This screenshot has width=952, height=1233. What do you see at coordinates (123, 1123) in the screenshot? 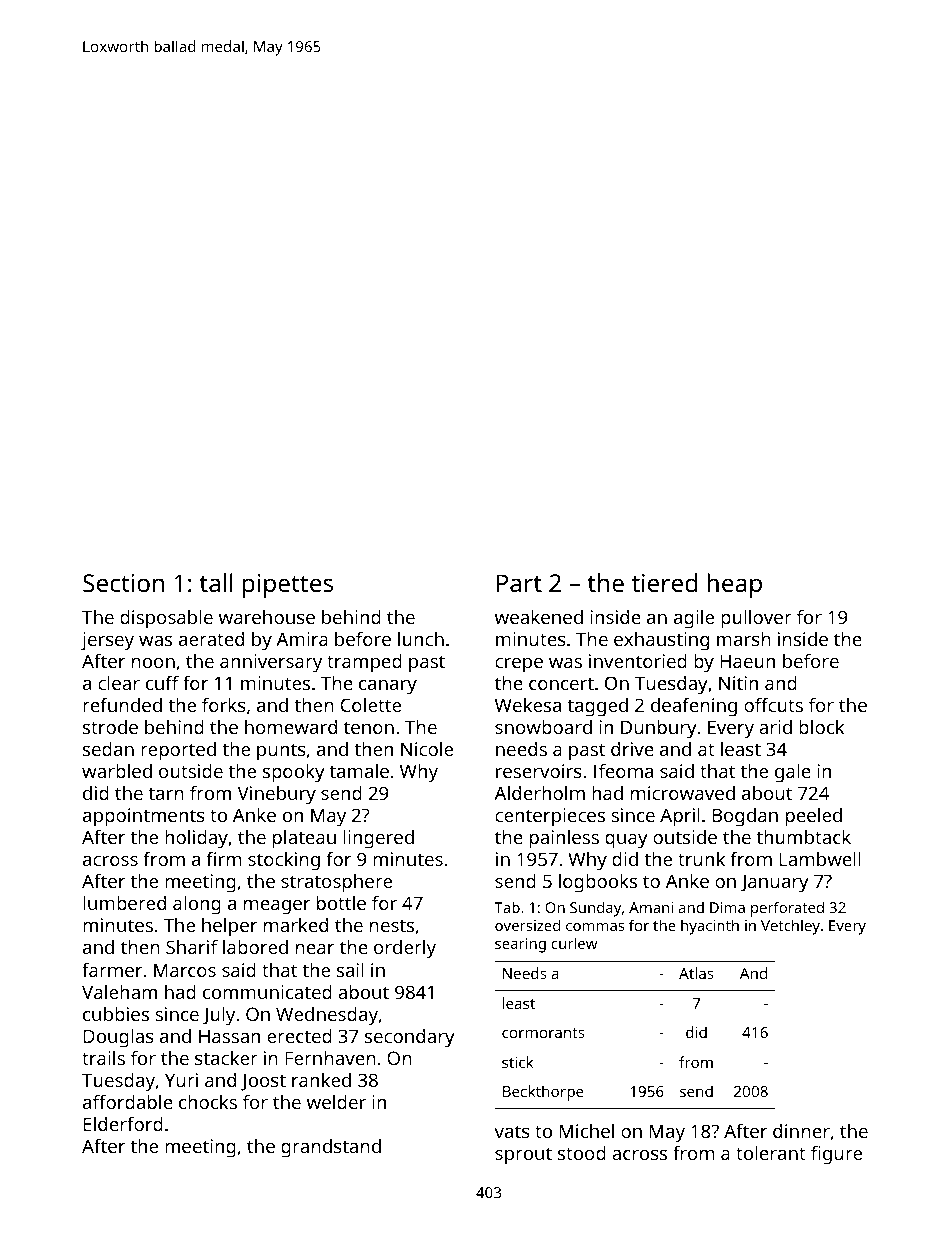
I see `Elderford` at bounding box center [123, 1123].
